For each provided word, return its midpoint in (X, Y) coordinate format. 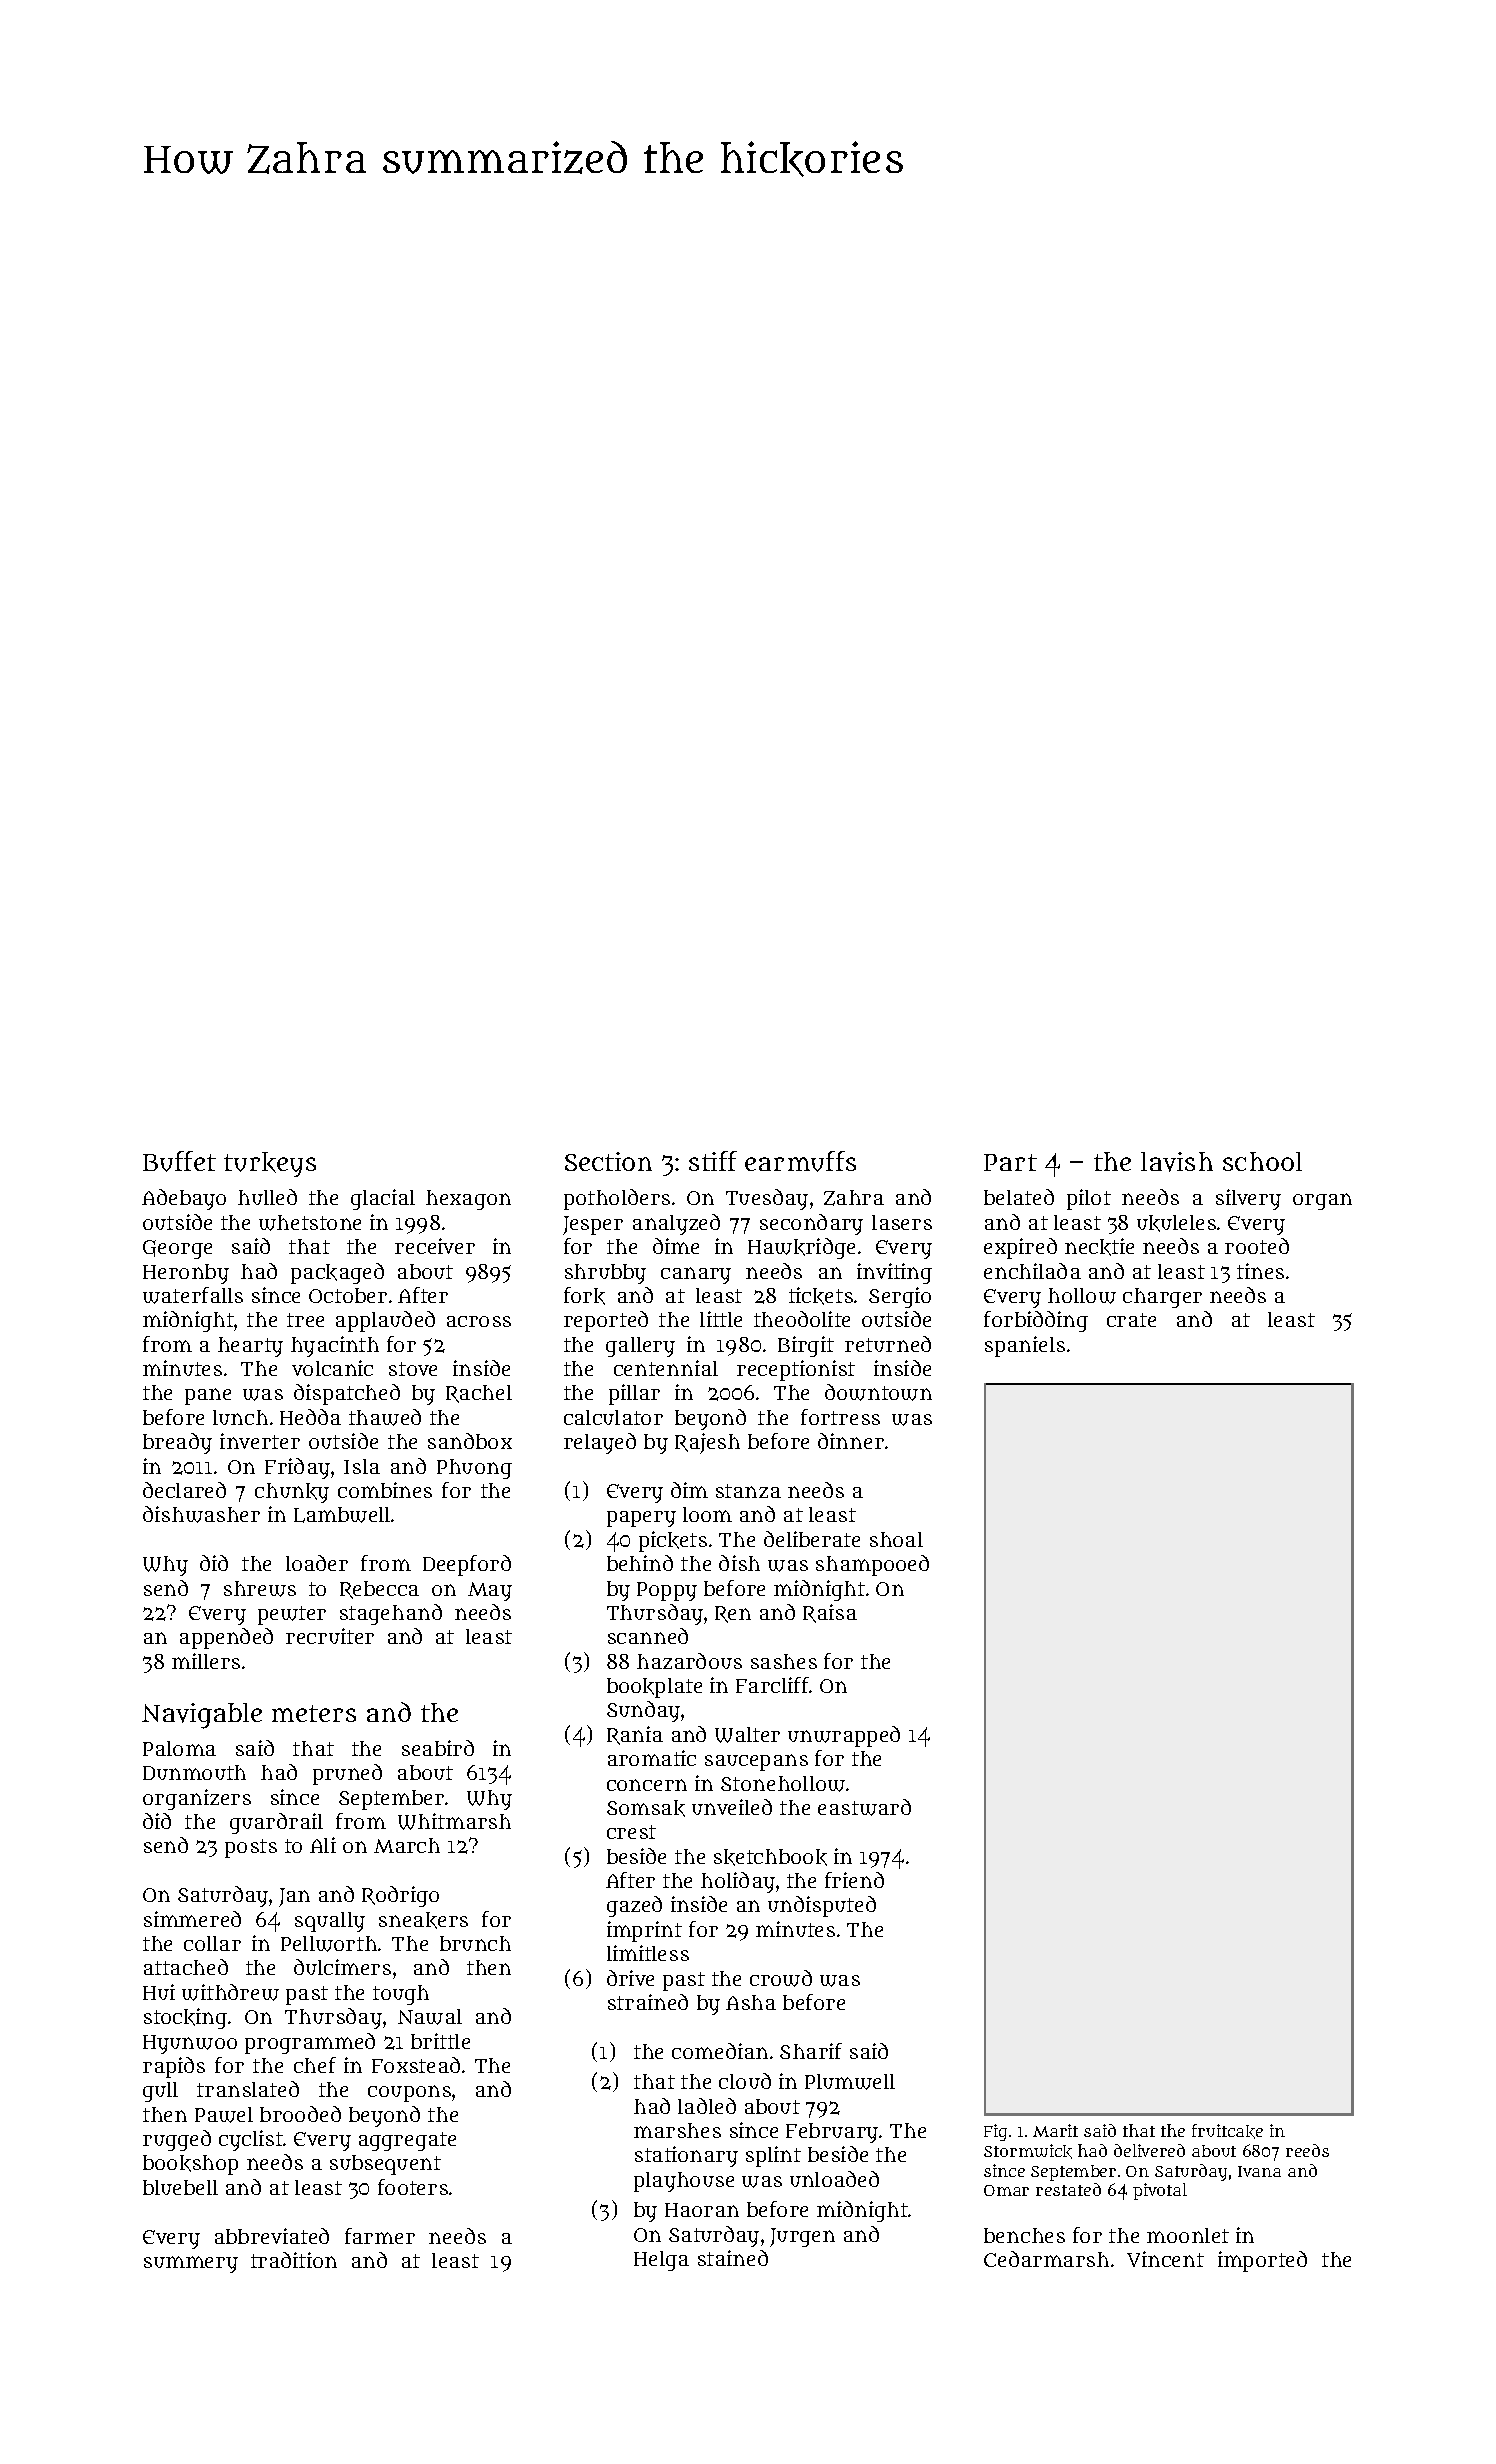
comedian (720, 2051)
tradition (294, 2260)
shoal (896, 1539)
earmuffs (800, 1161)
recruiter (330, 1636)
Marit (1055, 2130)
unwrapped (844, 1736)
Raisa (830, 1613)
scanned (648, 1636)
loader (317, 1563)
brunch (475, 1943)
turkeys (270, 1164)
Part (1010, 1162)
